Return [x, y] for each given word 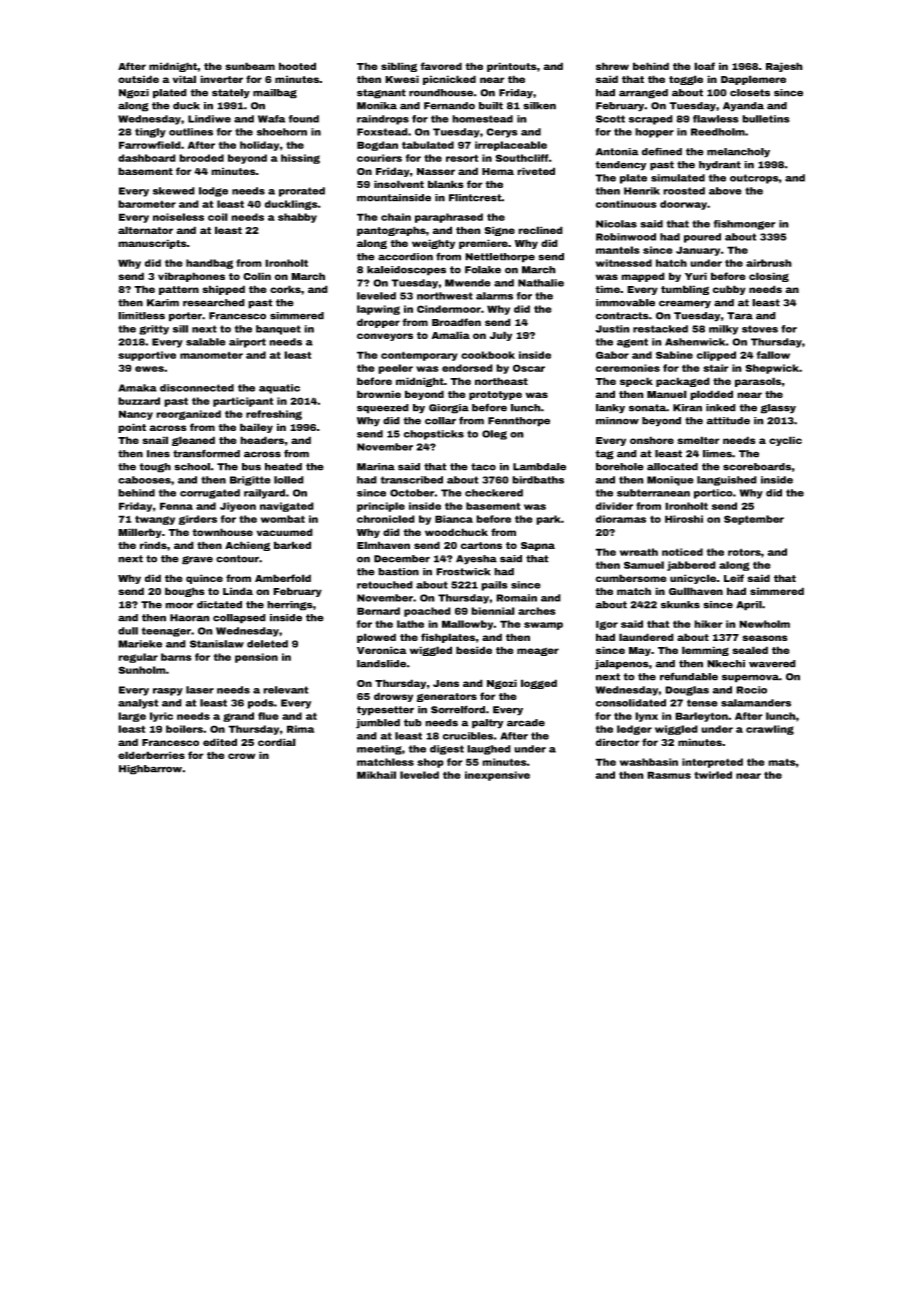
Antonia [617, 152]
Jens [446, 683]
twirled [713, 775]
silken [539, 106]
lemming [705, 651]
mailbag [275, 94]
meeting [379, 750]
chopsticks [434, 435]
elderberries [151, 755]
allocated [672, 467]
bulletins [766, 119]
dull [128, 631]
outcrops [754, 179]
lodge [213, 192]
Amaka [137, 388]
